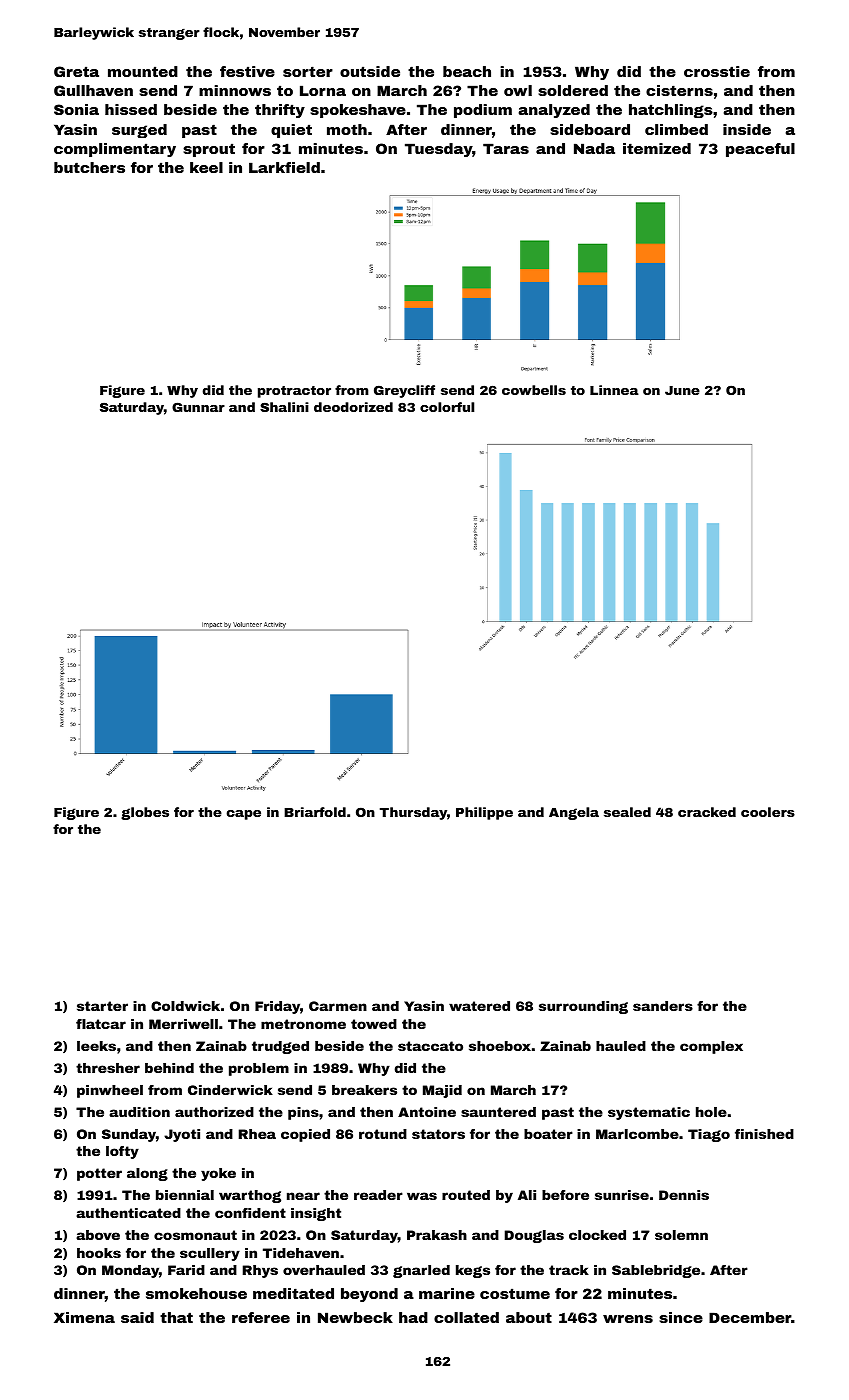  What do you see at coordinates (291, 131) in the screenshot?
I see `quiet` at bounding box center [291, 131].
